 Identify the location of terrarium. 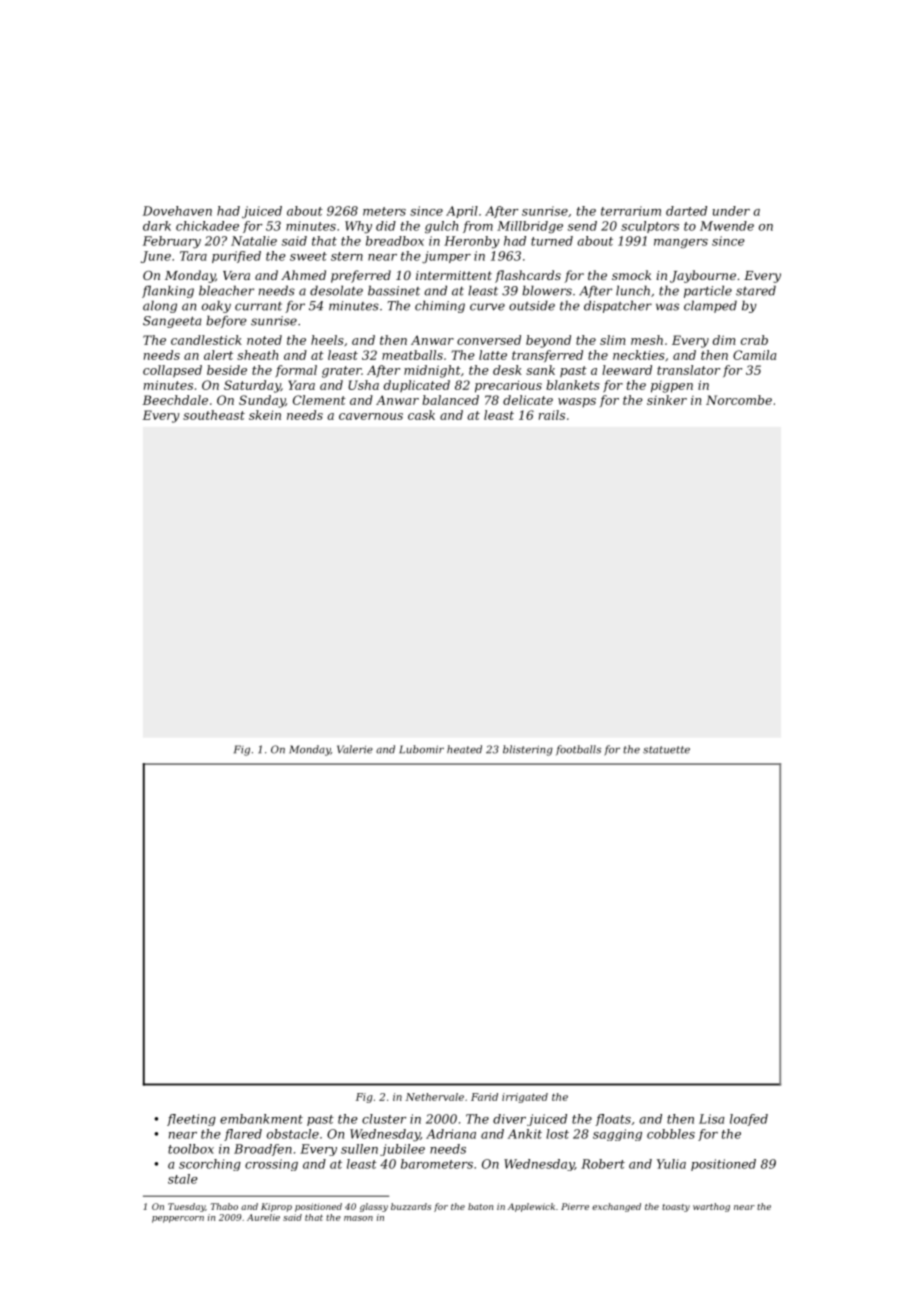
(631, 211).
